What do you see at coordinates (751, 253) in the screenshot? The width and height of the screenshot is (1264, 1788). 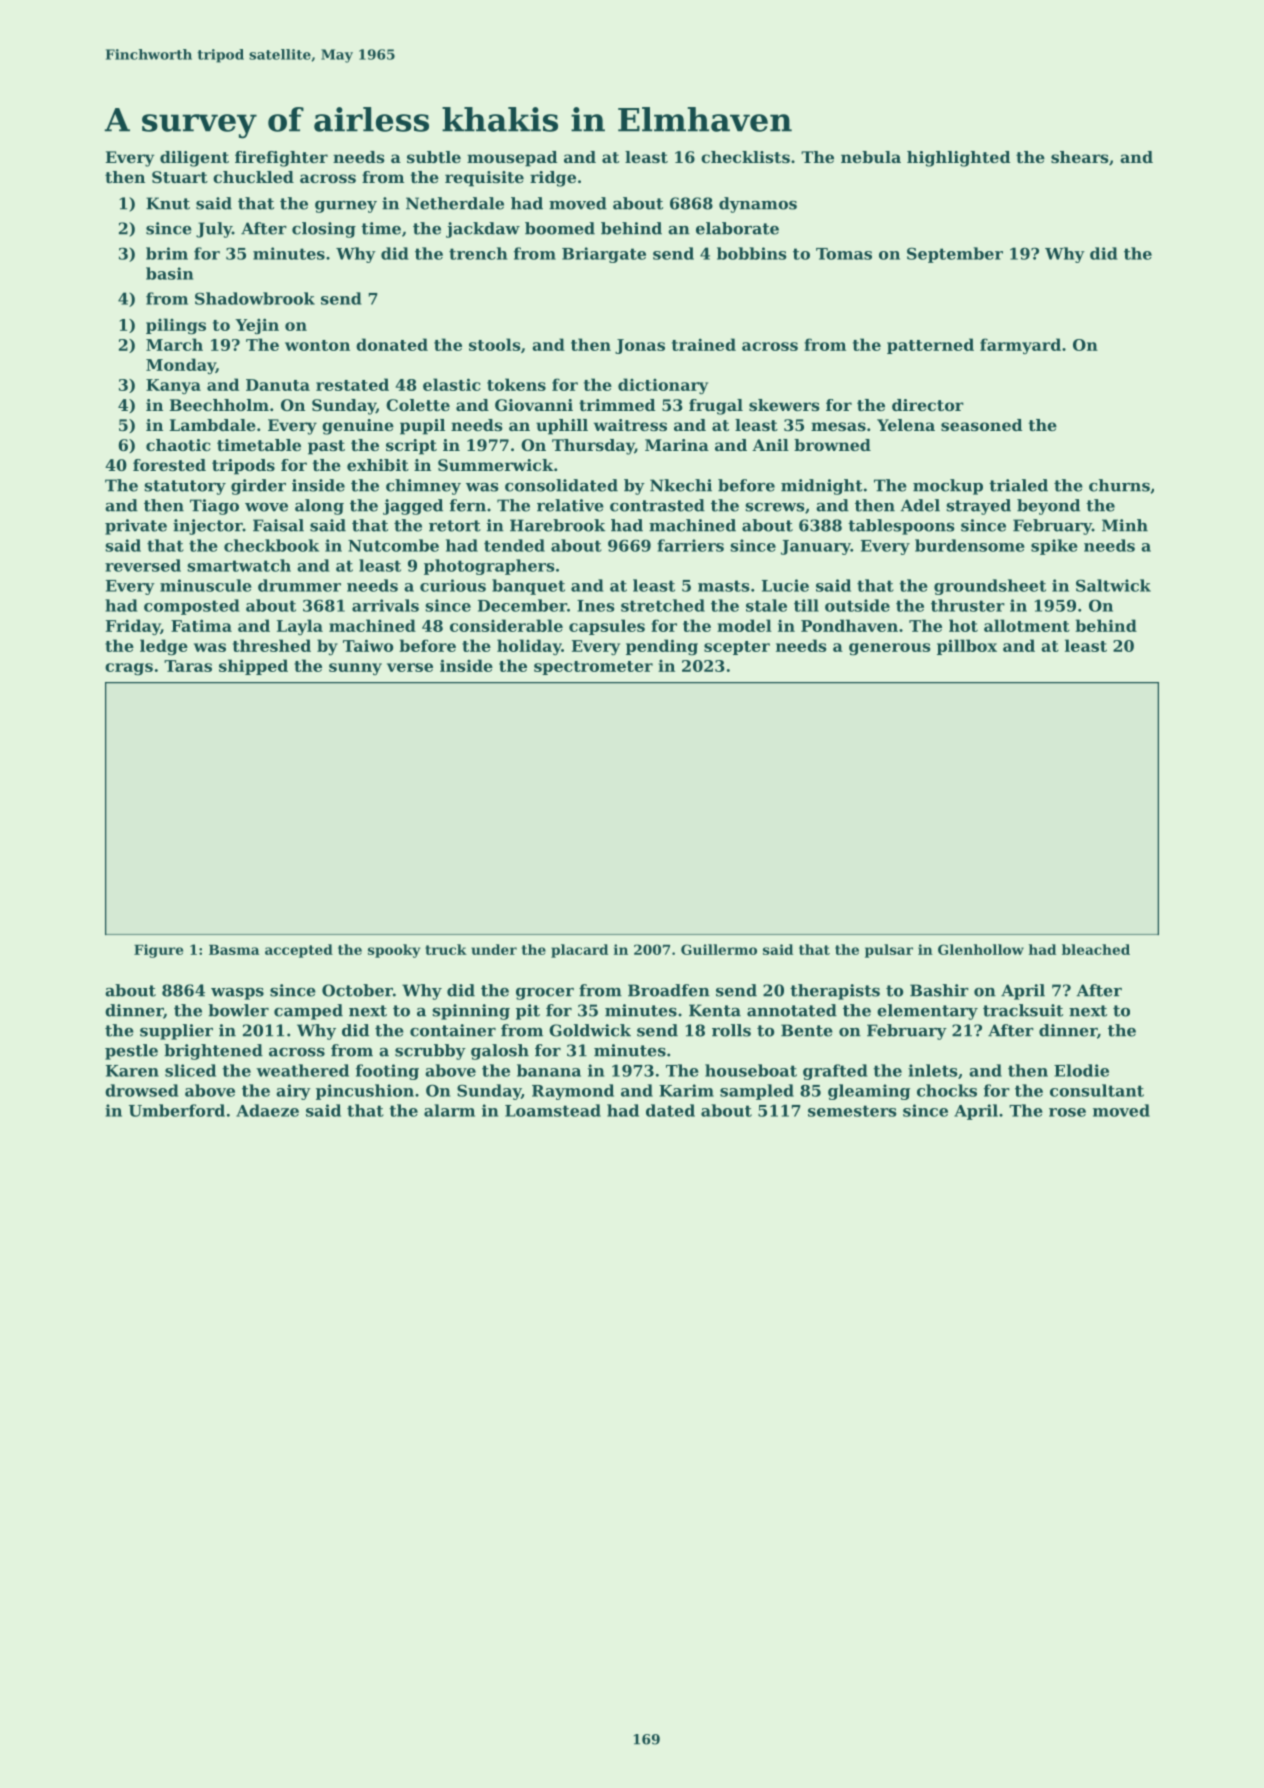 I see `bobbins` at bounding box center [751, 253].
